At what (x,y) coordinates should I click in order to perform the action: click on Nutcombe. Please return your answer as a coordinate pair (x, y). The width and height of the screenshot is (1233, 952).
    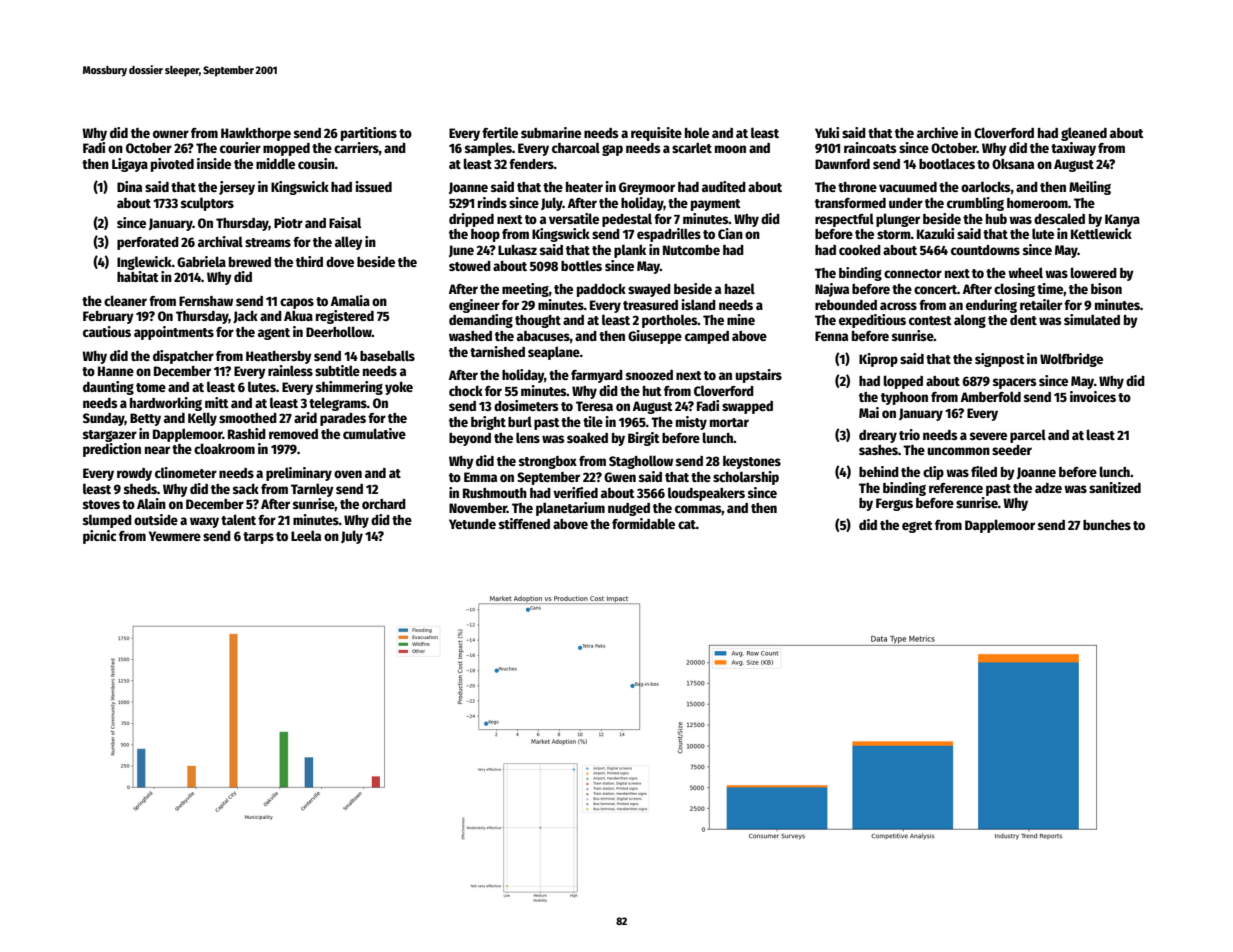
    Looking at the image, I should click on (691, 250).
